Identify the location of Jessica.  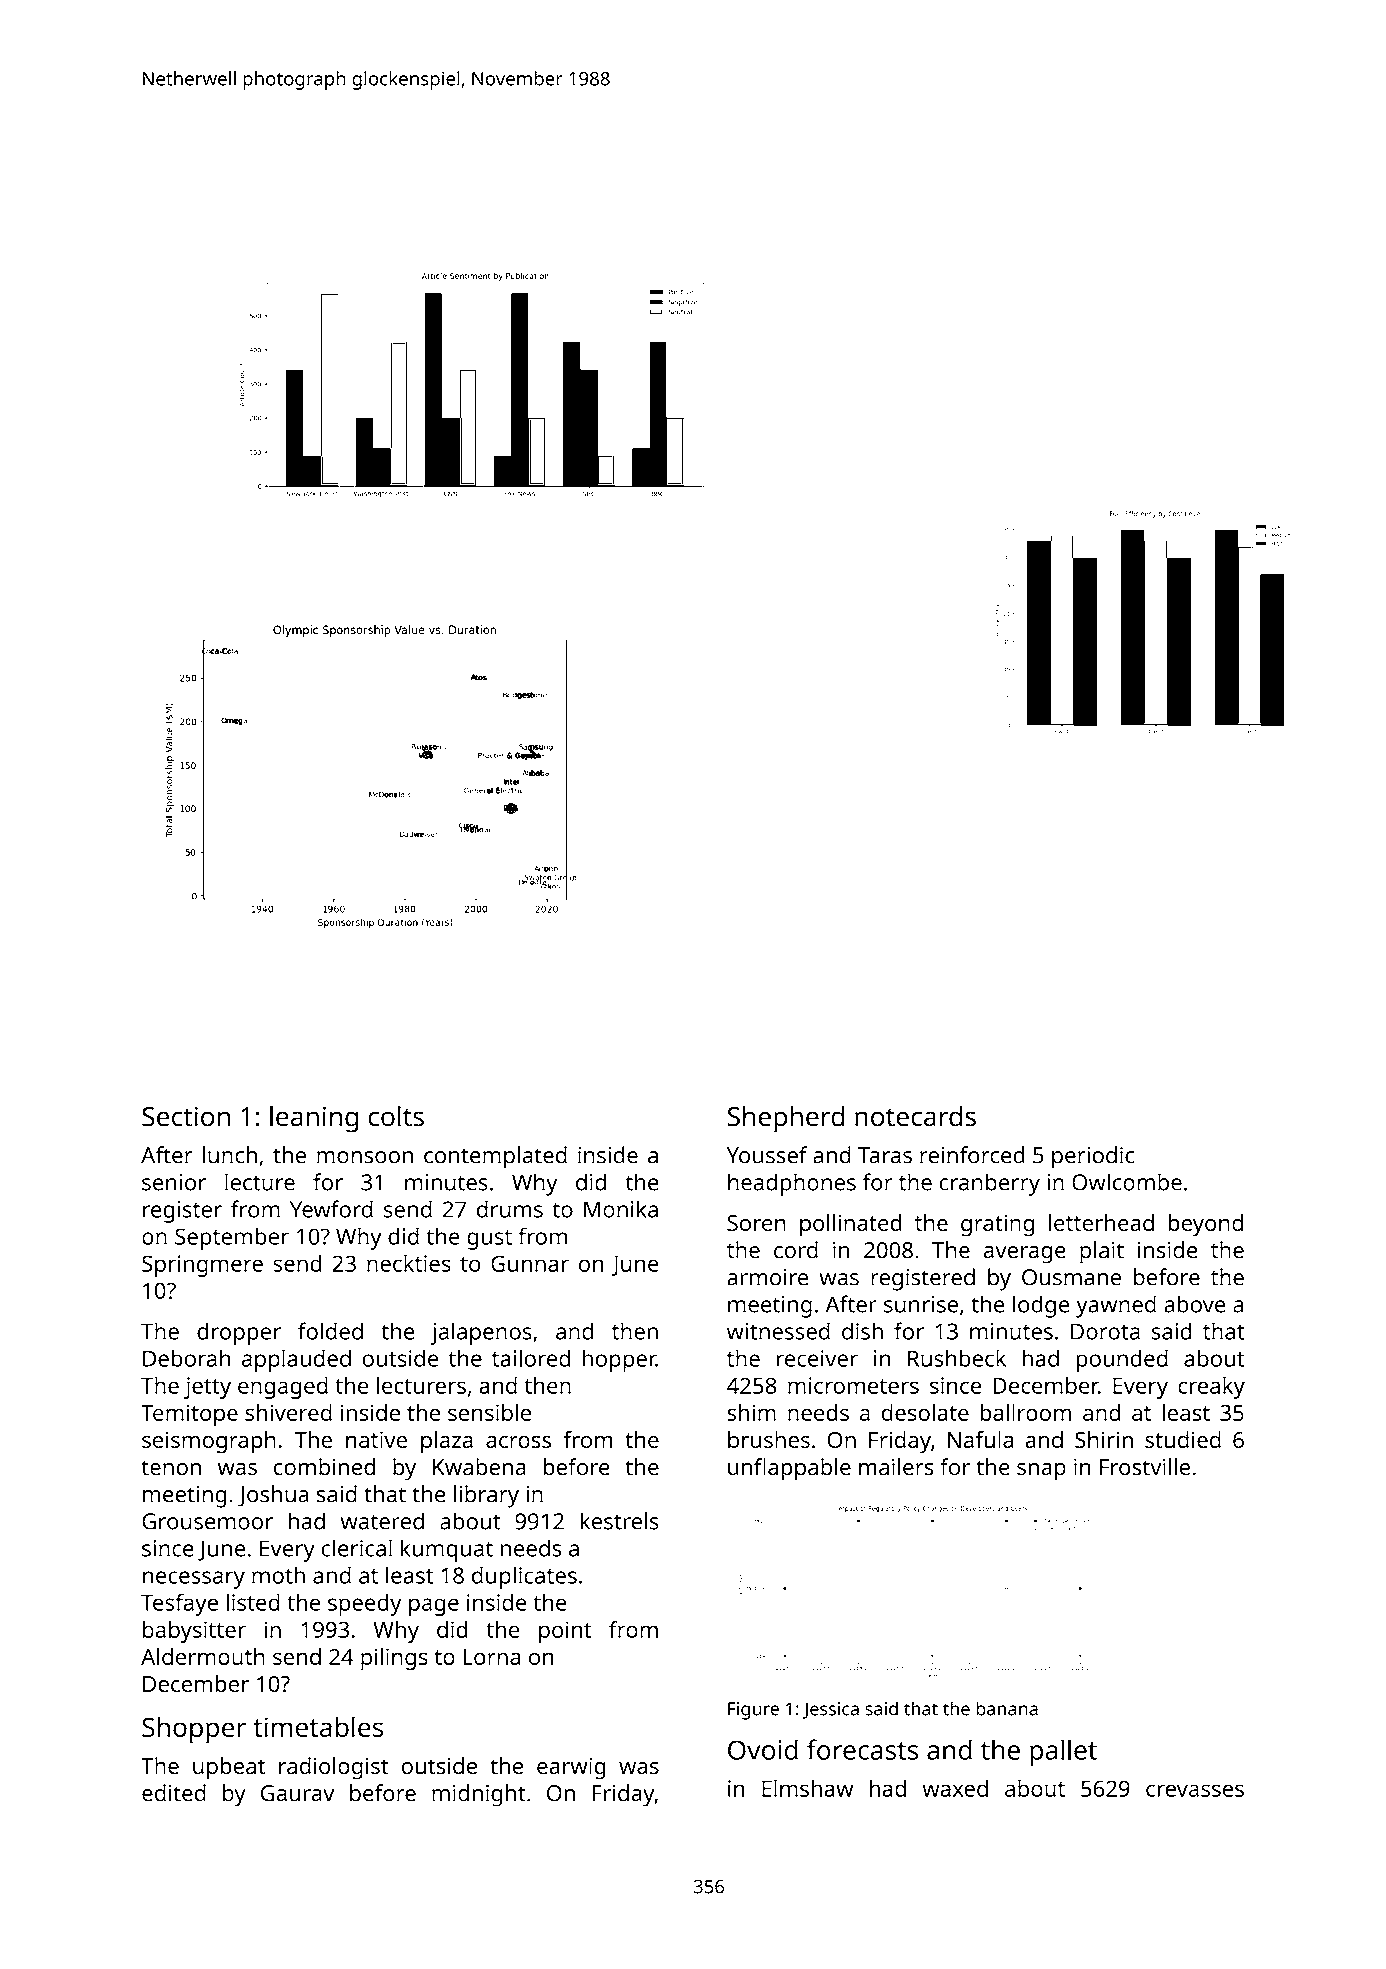
(831, 1710).
